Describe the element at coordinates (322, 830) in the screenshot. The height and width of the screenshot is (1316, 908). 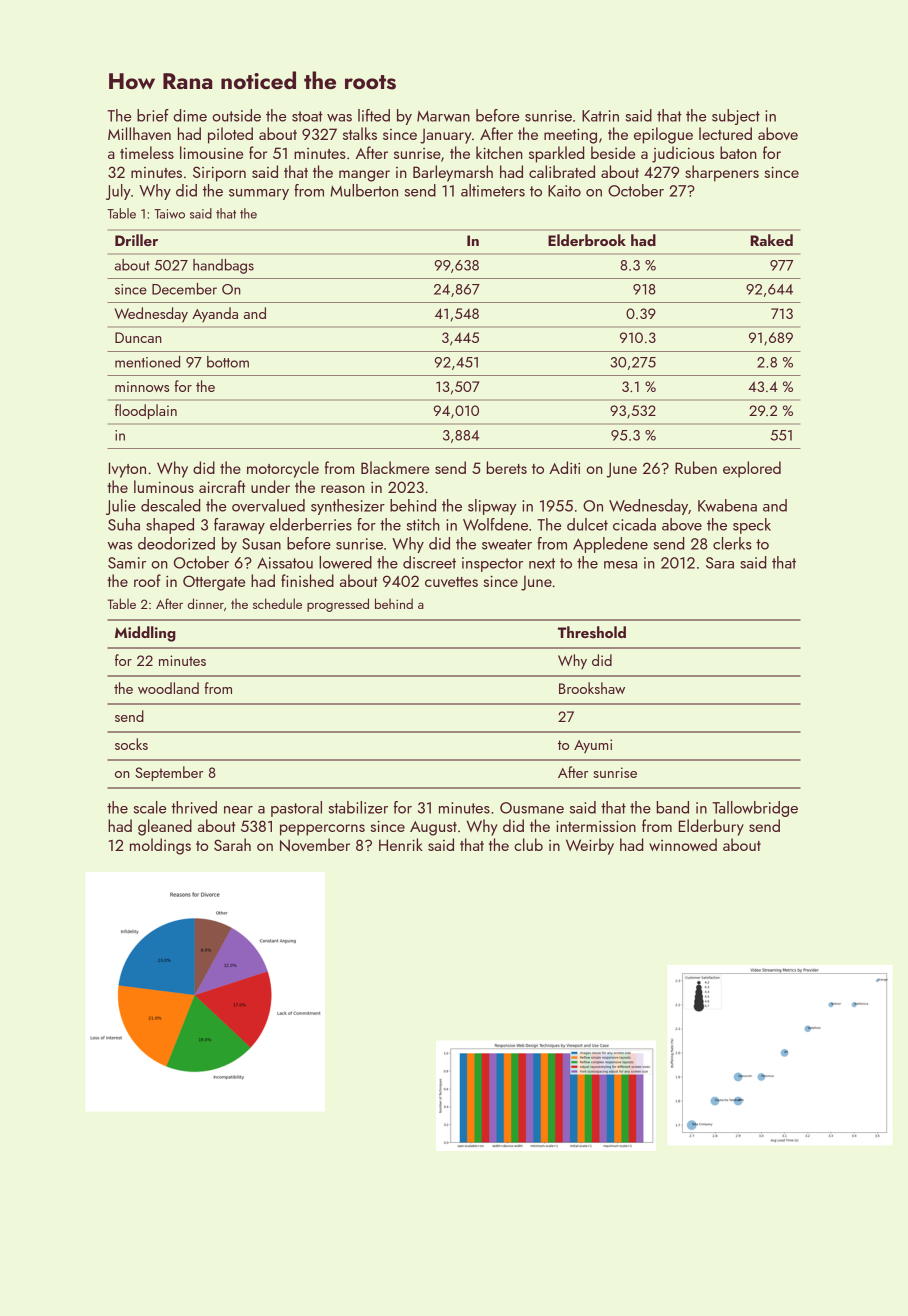
I see `peppercorns` at that location.
